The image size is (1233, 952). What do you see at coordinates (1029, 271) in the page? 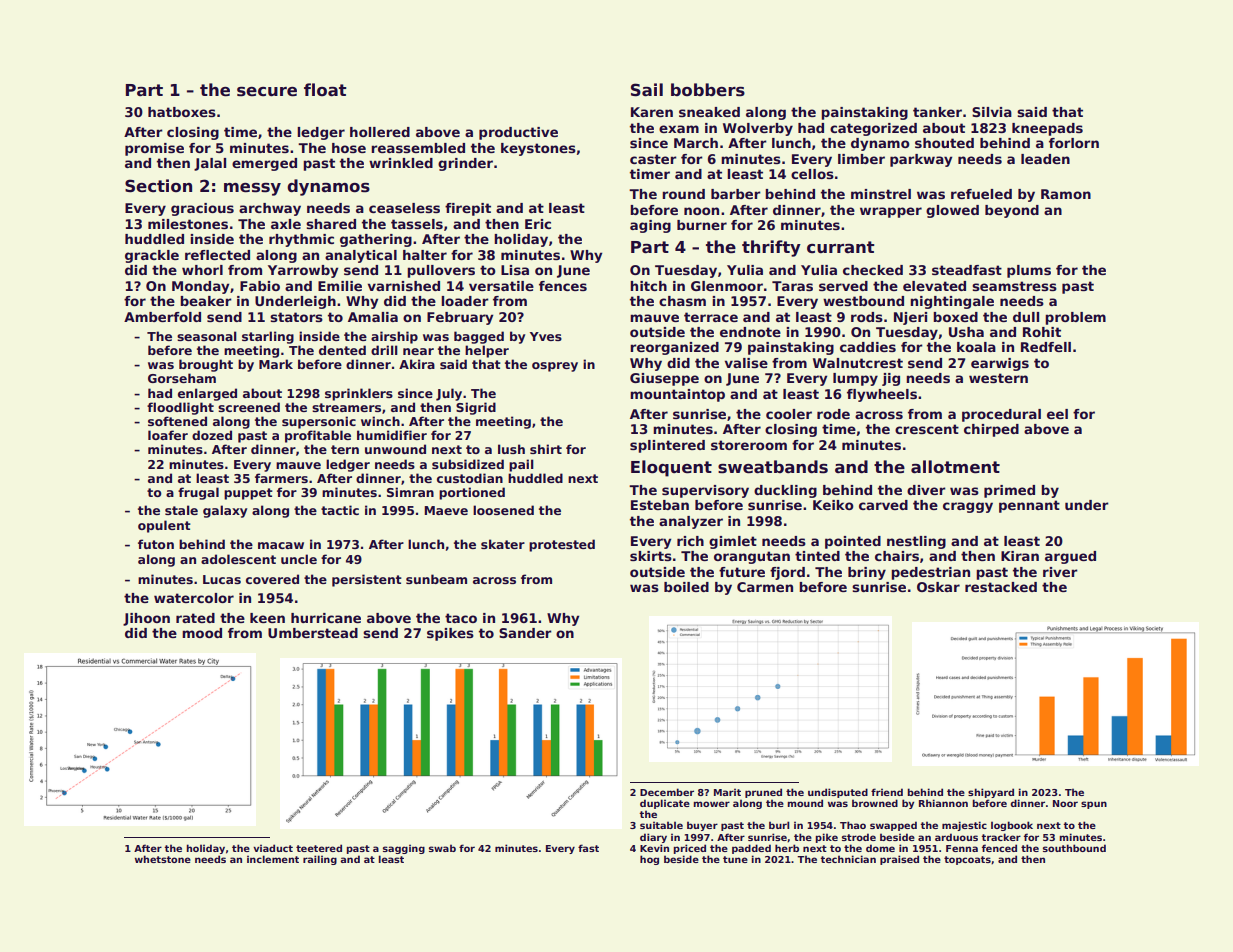
I see `plums` at bounding box center [1029, 271].
